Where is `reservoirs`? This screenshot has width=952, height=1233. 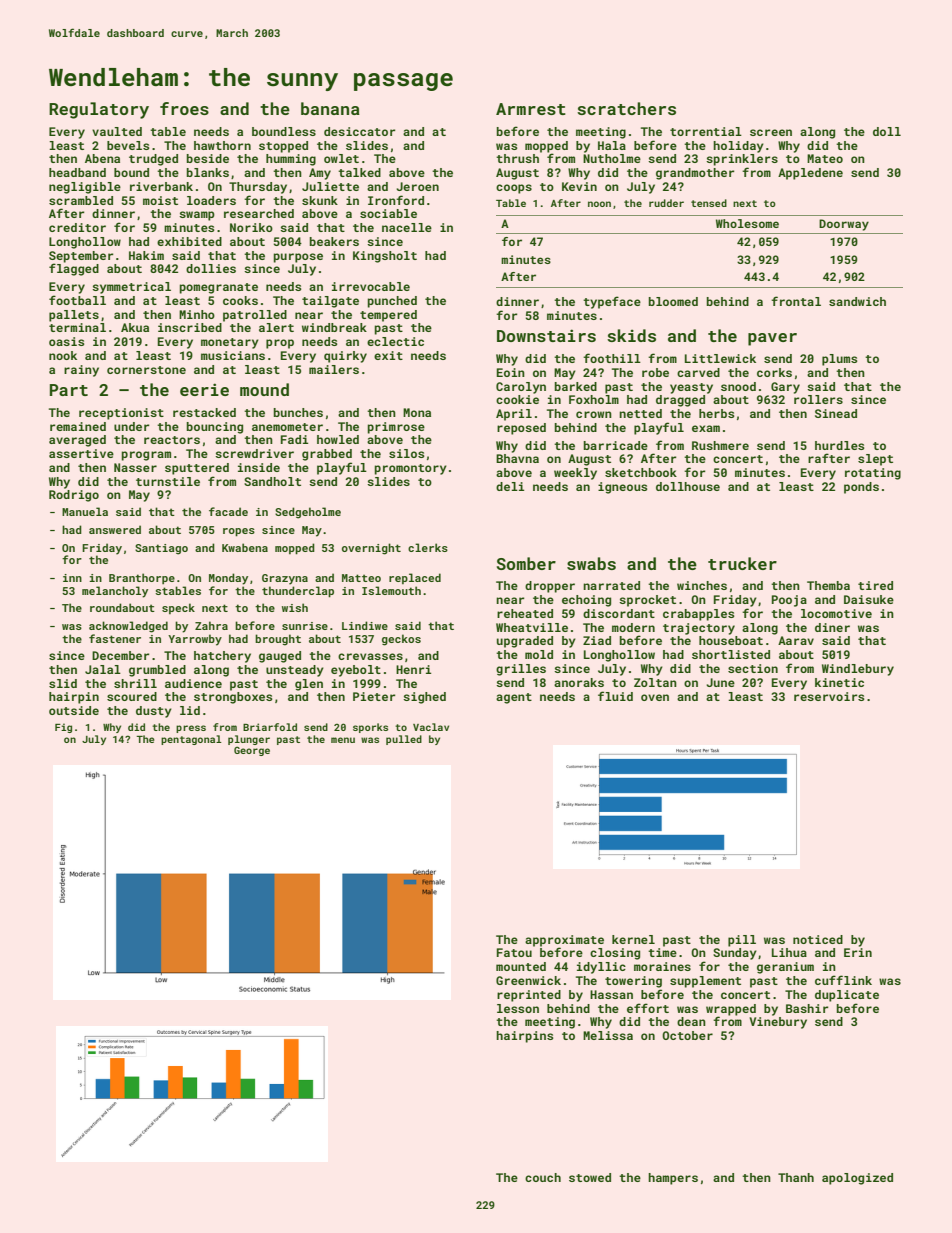 reservoirs is located at coordinates (829, 696).
